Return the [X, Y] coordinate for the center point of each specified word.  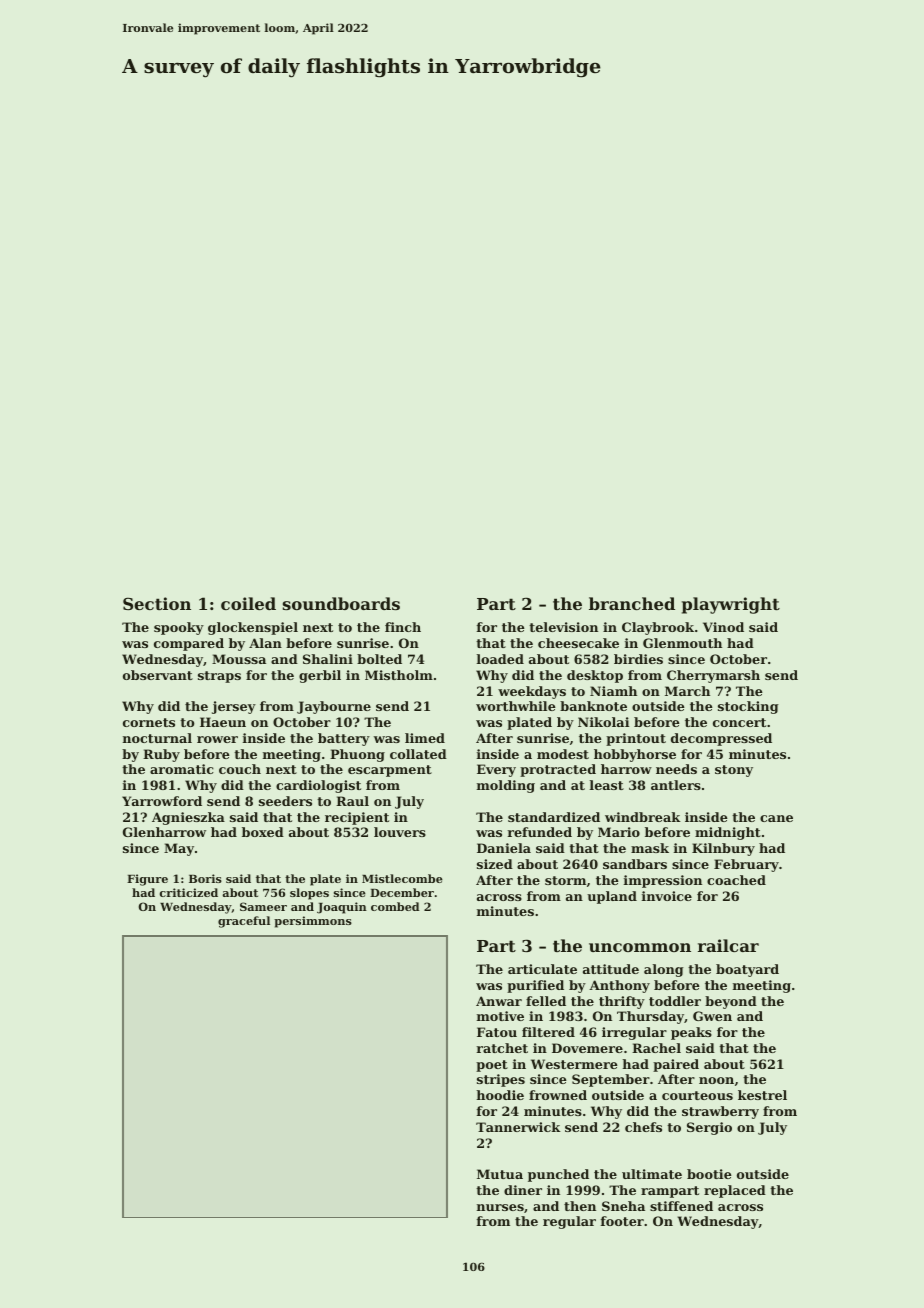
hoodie [500, 1095]
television [563, 627]
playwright [731, 605]
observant [158, 675]
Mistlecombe [402, 878]
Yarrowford [162, 801]
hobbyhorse [635, 755]
